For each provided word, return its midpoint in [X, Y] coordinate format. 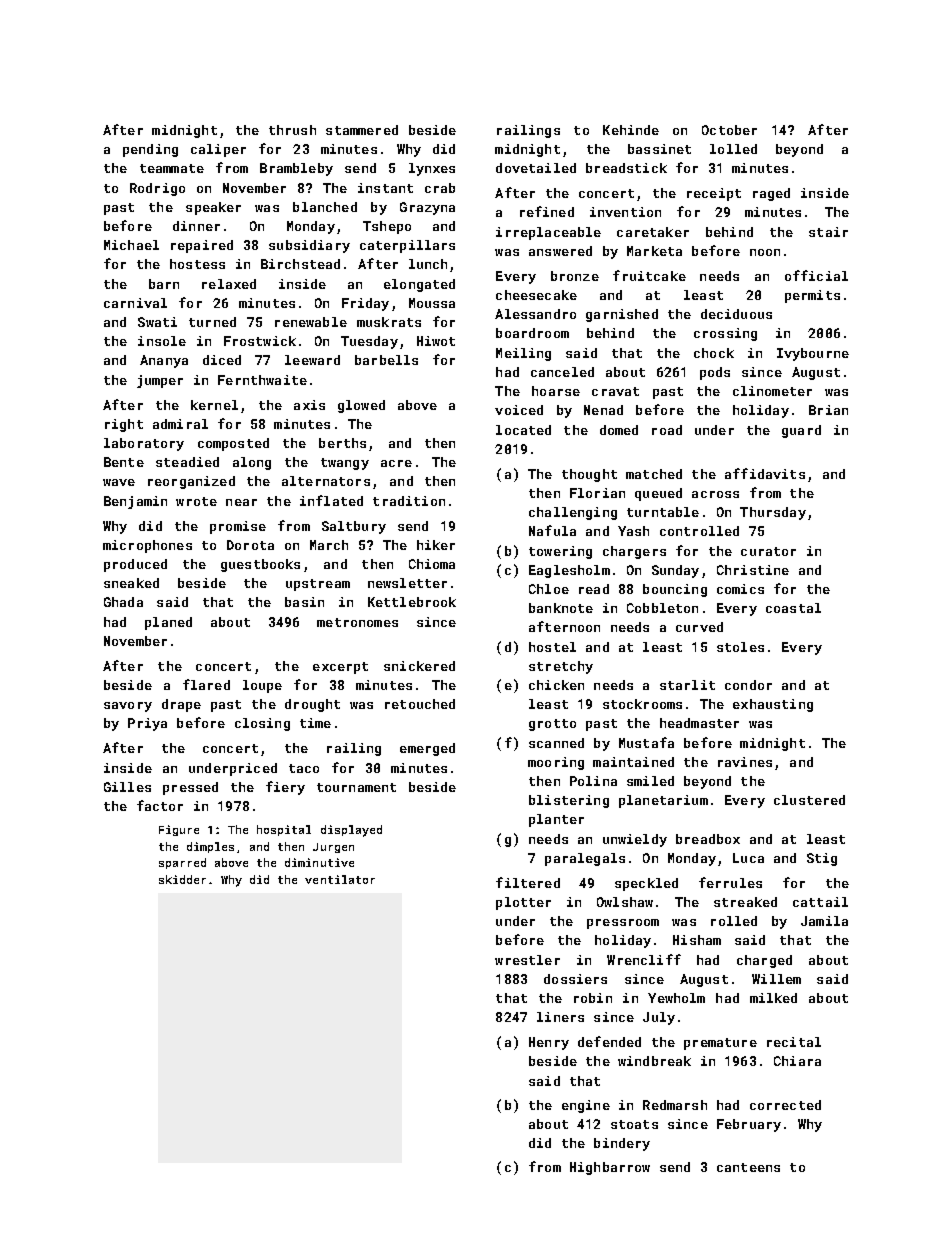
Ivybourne [813, 354]
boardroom [532, 333]
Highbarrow [610, 1168]
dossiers [575, 979]
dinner [196, 226]
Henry [549, 1043]
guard [801, 431]
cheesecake [536, 295]
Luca [748, 858]
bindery [622, 1144]
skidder [182, 879]
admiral [180, 424]
